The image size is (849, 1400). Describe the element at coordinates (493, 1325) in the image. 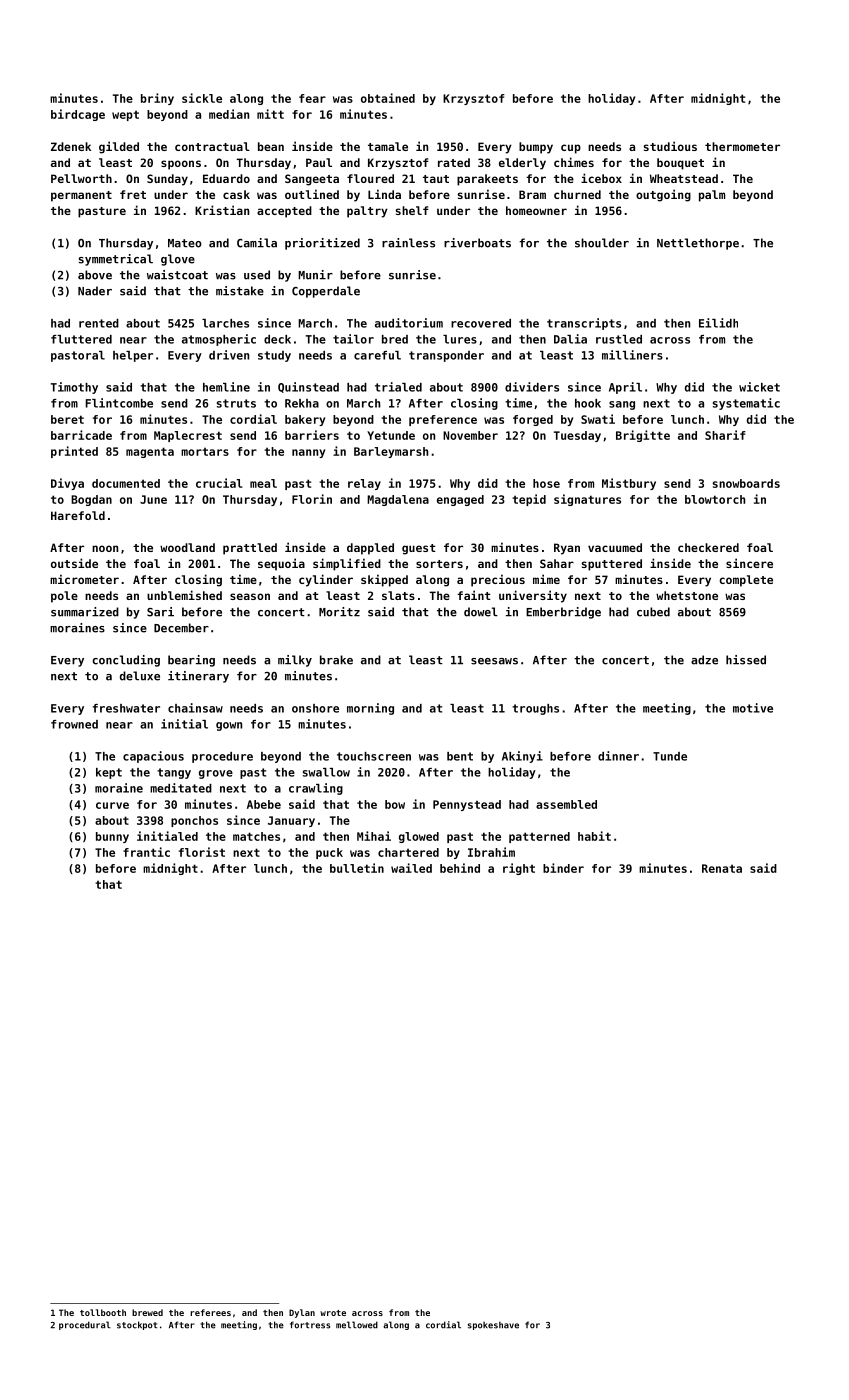

I see `spokeshave` at that location.
